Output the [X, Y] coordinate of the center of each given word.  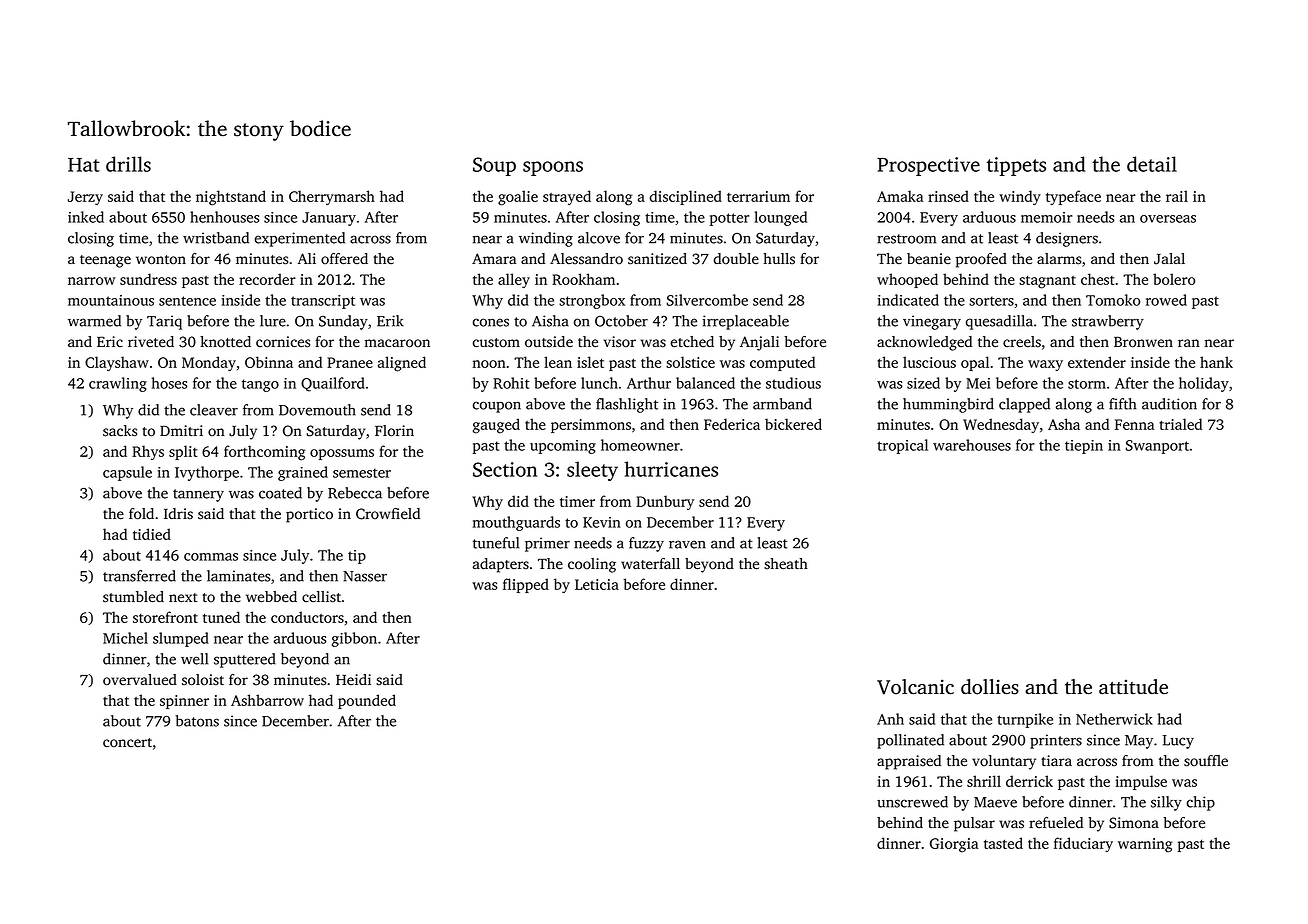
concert [127, 743]
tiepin [1084, 447]
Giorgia [954, 845]
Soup [494, 166]
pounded [367, 701]
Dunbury [665, 502]
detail [1152, 164]
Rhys [148, 452]
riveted [151, 342]
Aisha [550, 321]
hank [1216, 362]
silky [1166, 803]
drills [128, 164]
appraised [909, 762]
